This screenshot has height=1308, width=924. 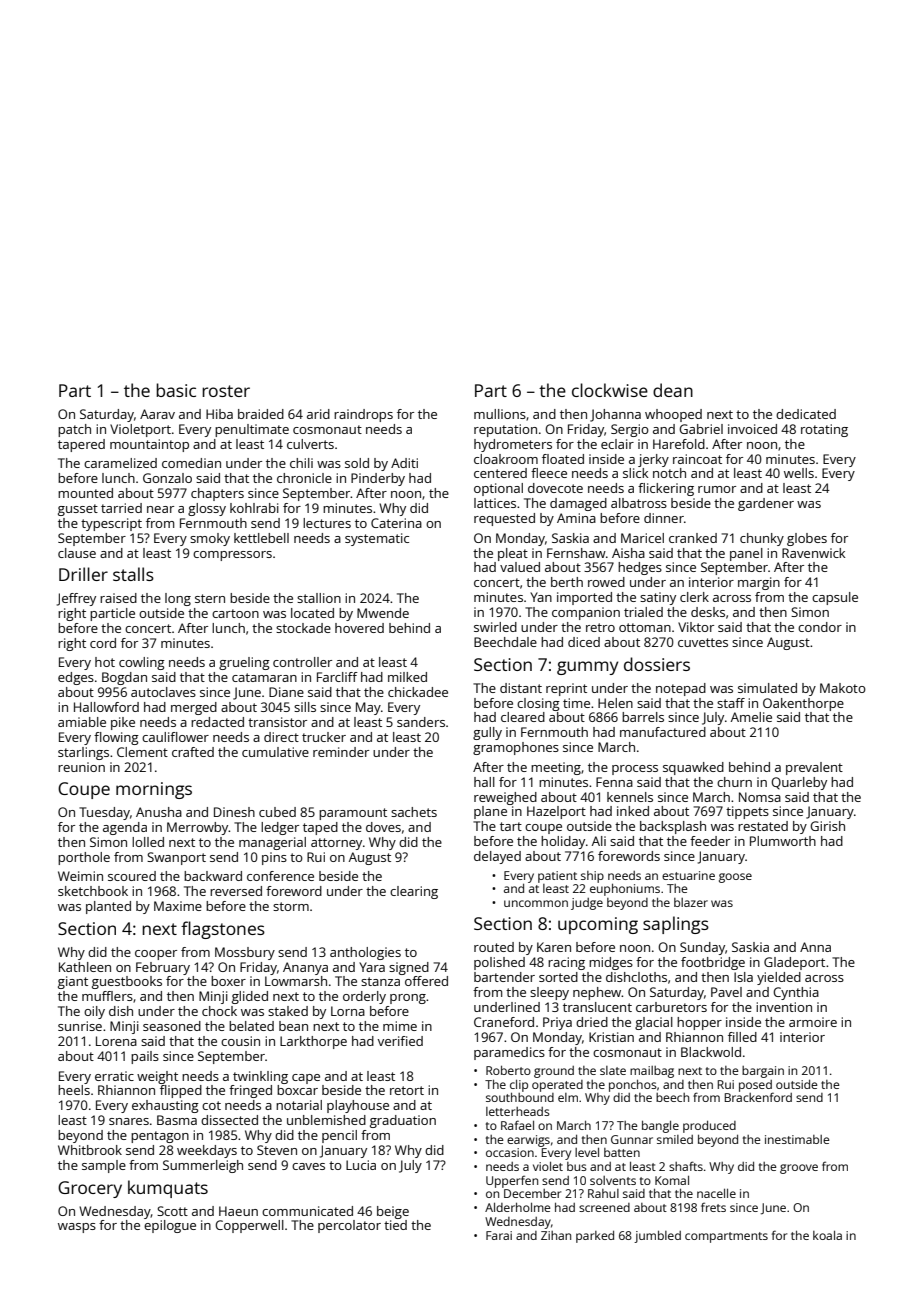 I want to click on Upperfen, so click(x=512, y=1181).
